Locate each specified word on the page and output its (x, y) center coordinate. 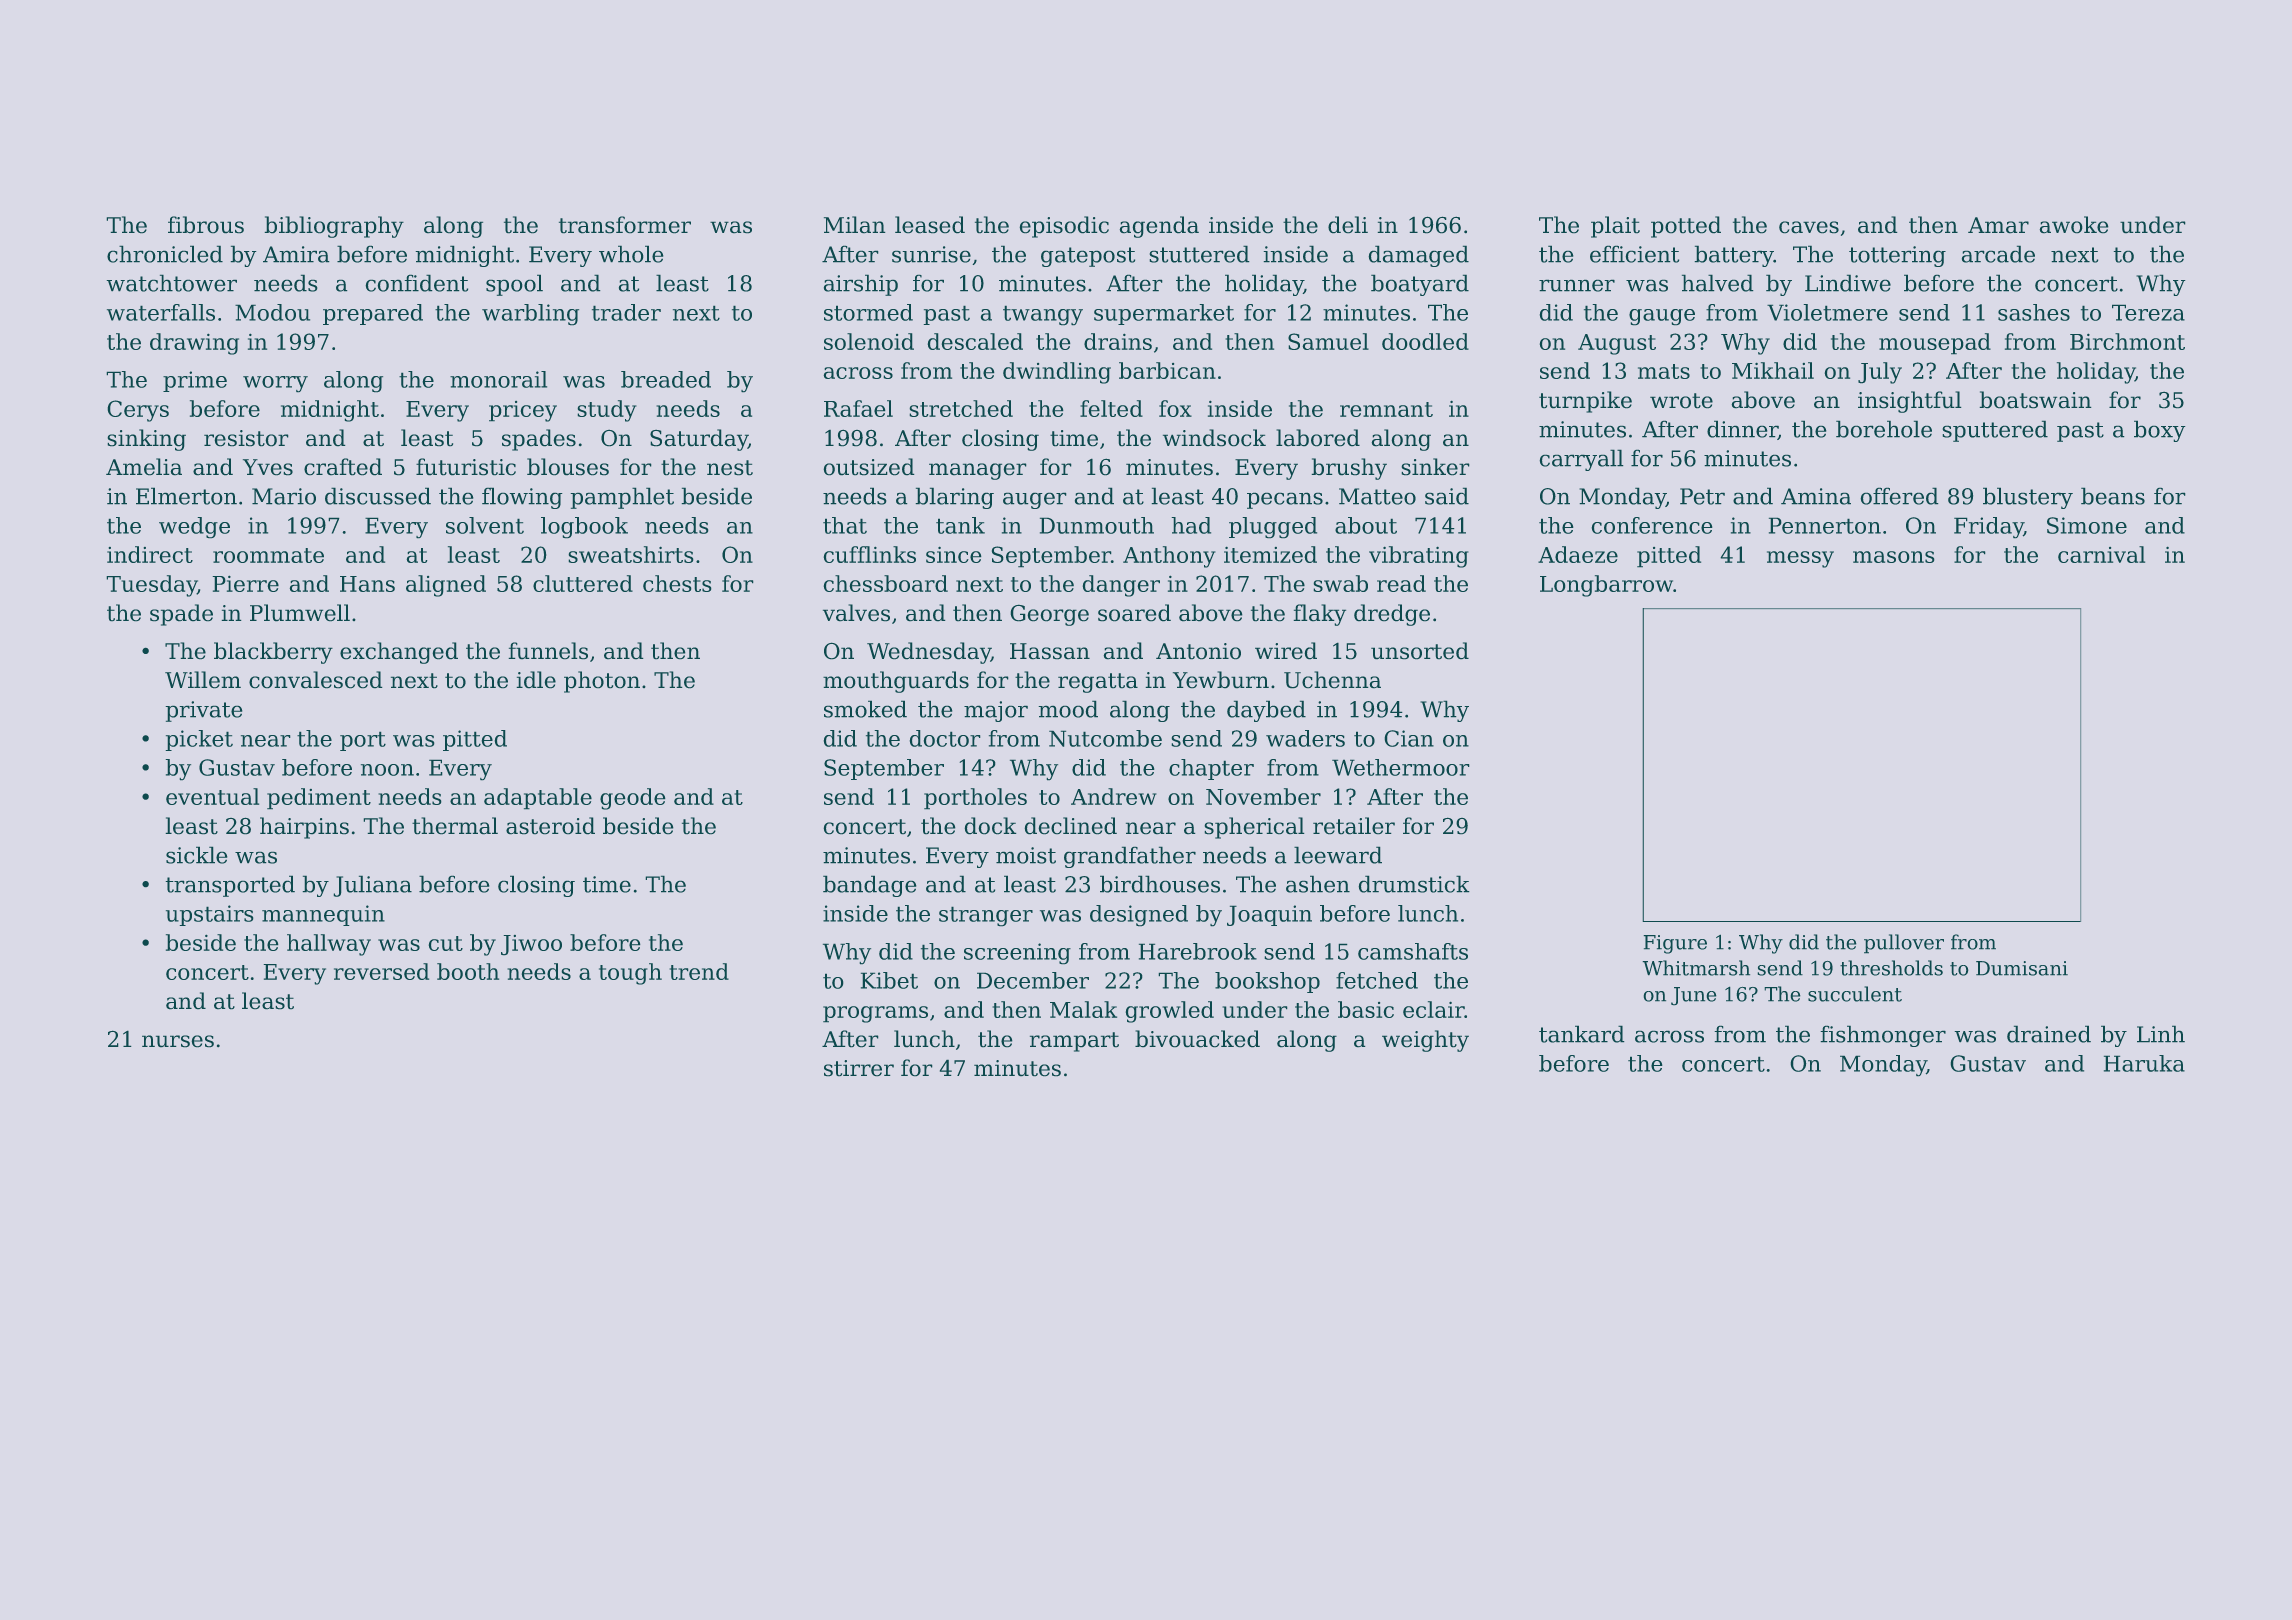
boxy (2160, 431)
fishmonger (1883, 1036)
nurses (178, 1041)
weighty (1425, 1041)
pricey (523, 411)
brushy (1349, 469)
